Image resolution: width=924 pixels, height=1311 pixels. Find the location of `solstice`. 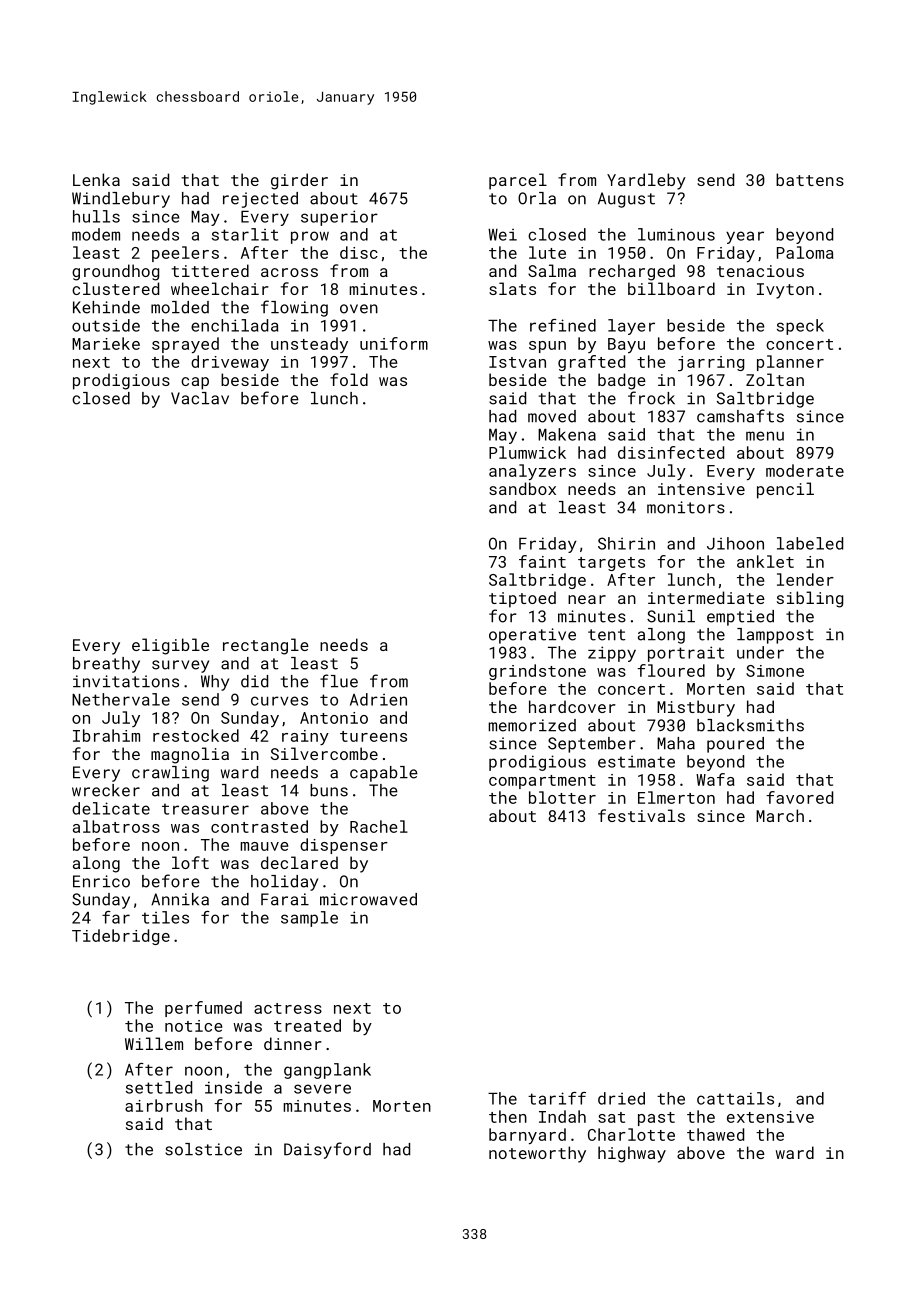

solstice is located at coordinates (203, 1149).
